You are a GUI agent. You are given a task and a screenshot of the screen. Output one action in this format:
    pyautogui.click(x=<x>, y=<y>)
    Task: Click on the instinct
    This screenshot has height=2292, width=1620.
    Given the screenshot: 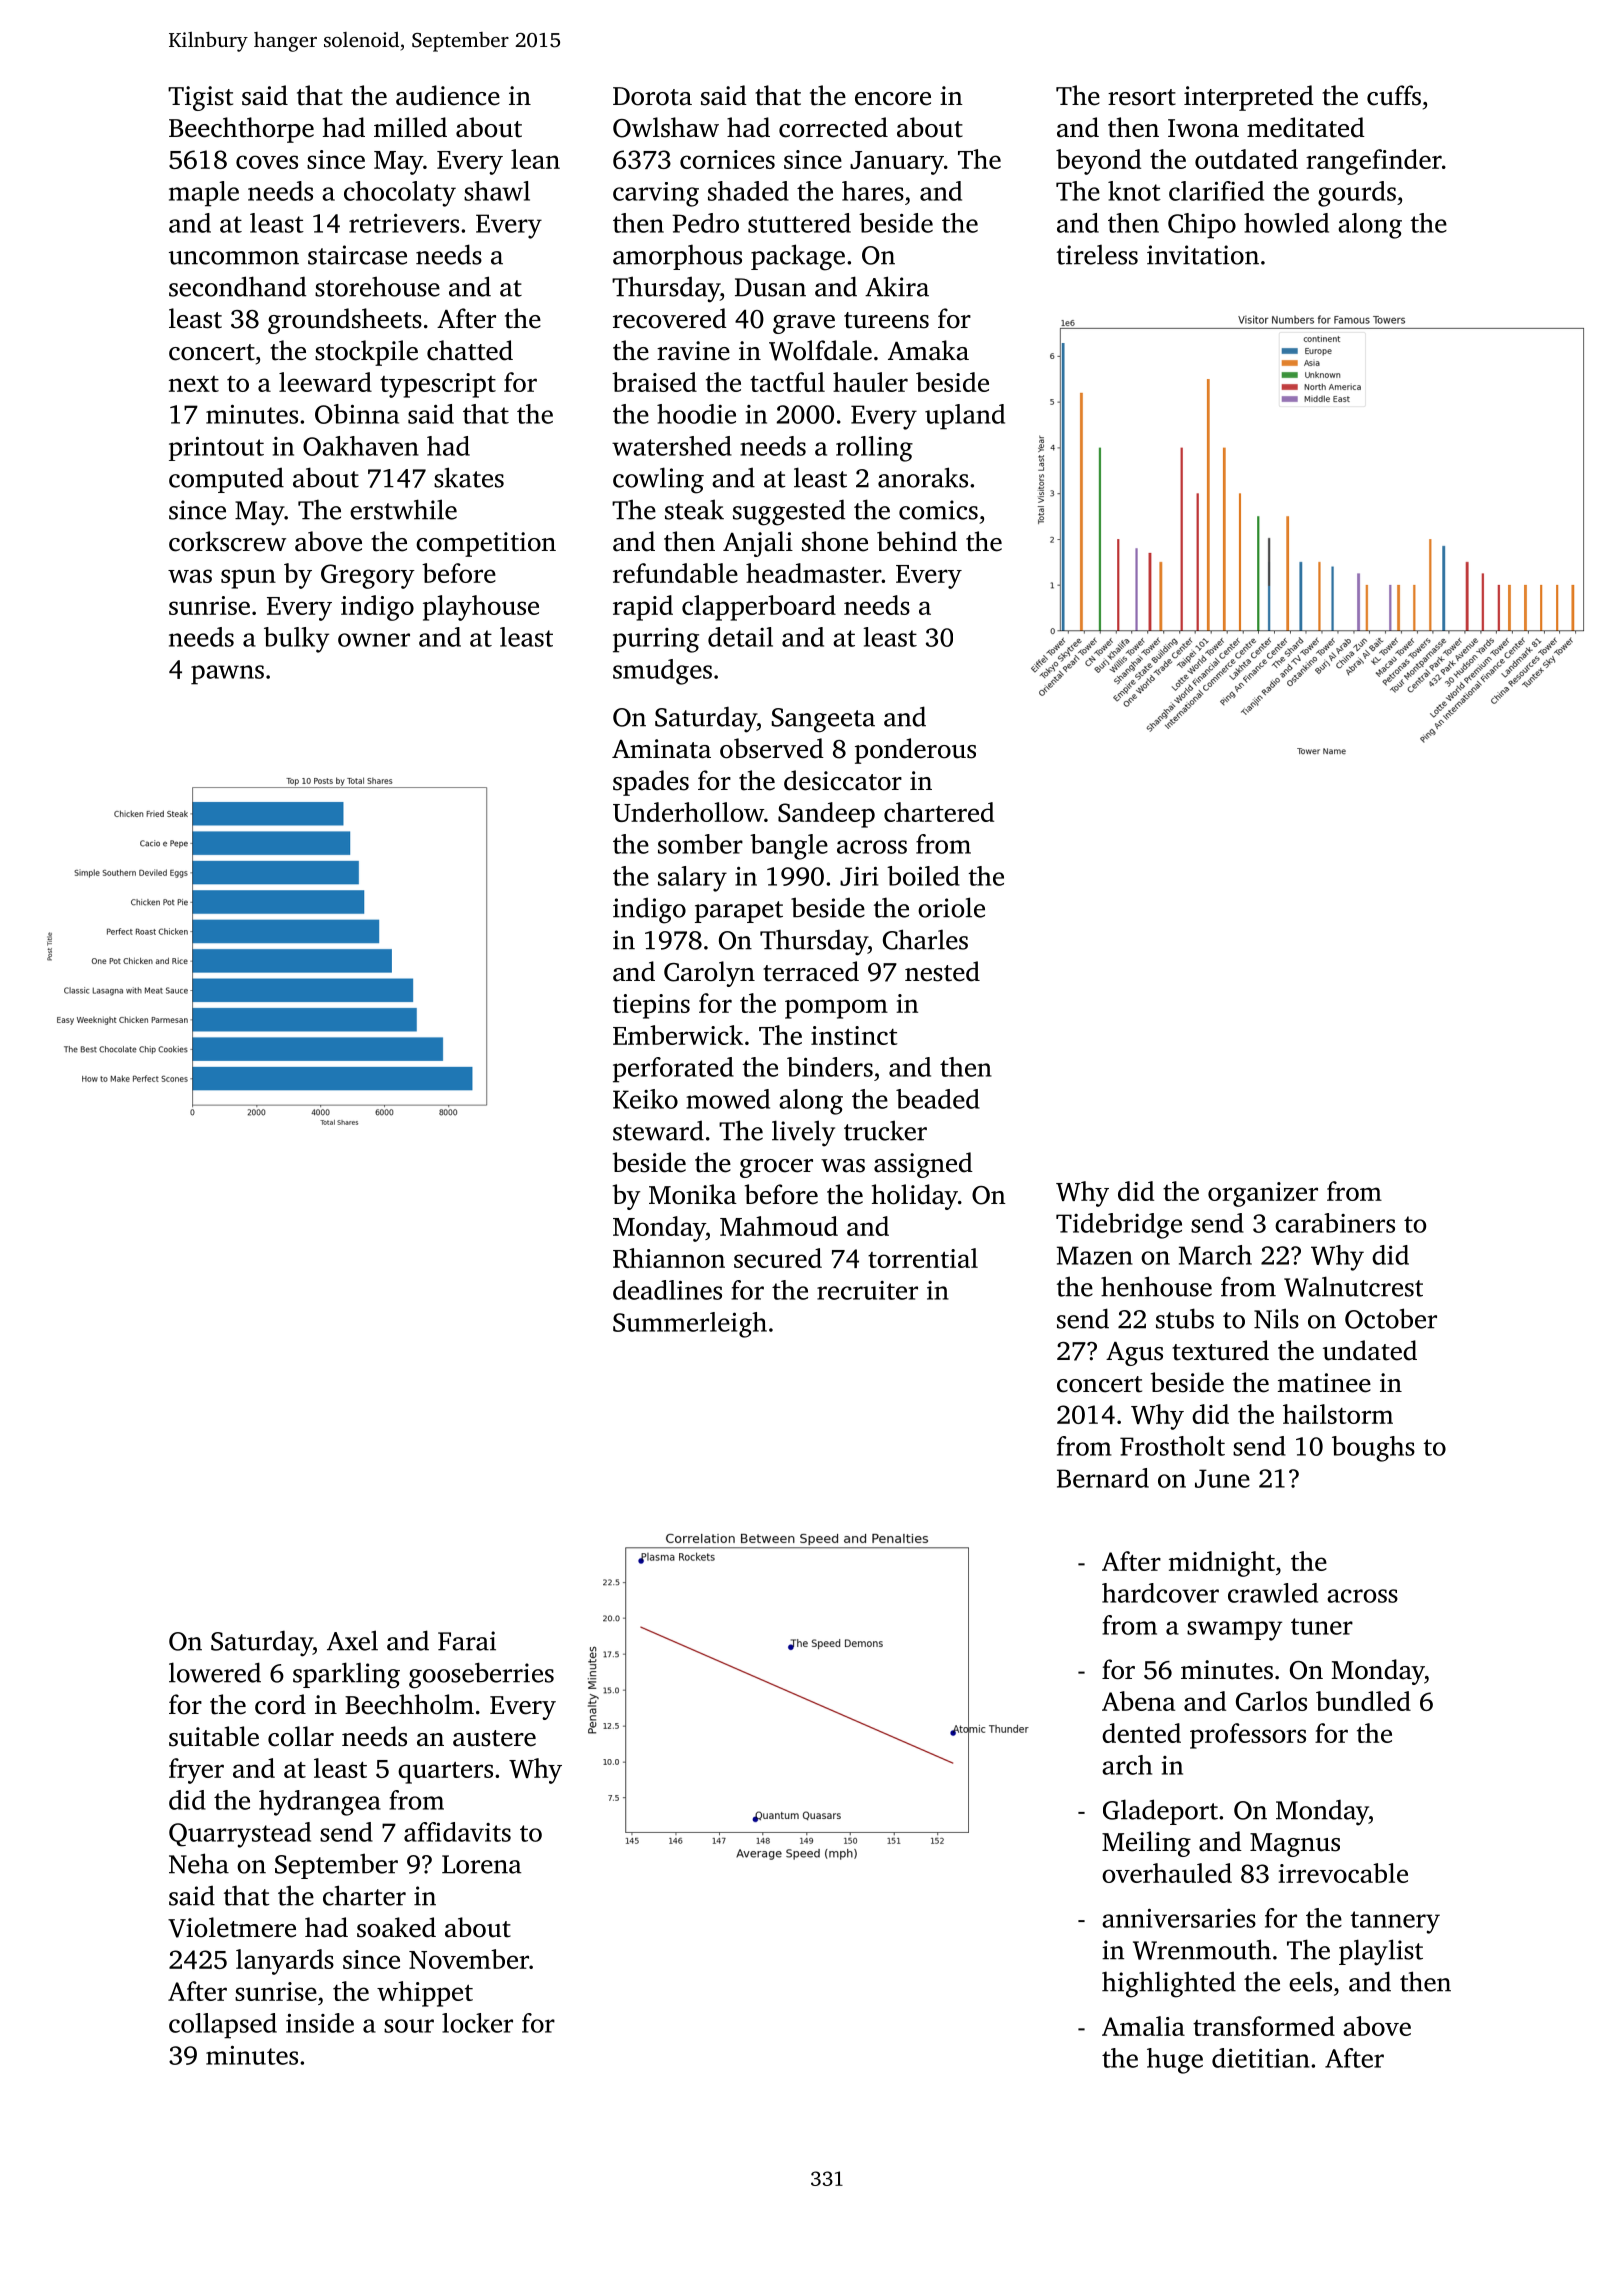 What is the action you would take?
    pyautogui.click(x=854, y=1035)
